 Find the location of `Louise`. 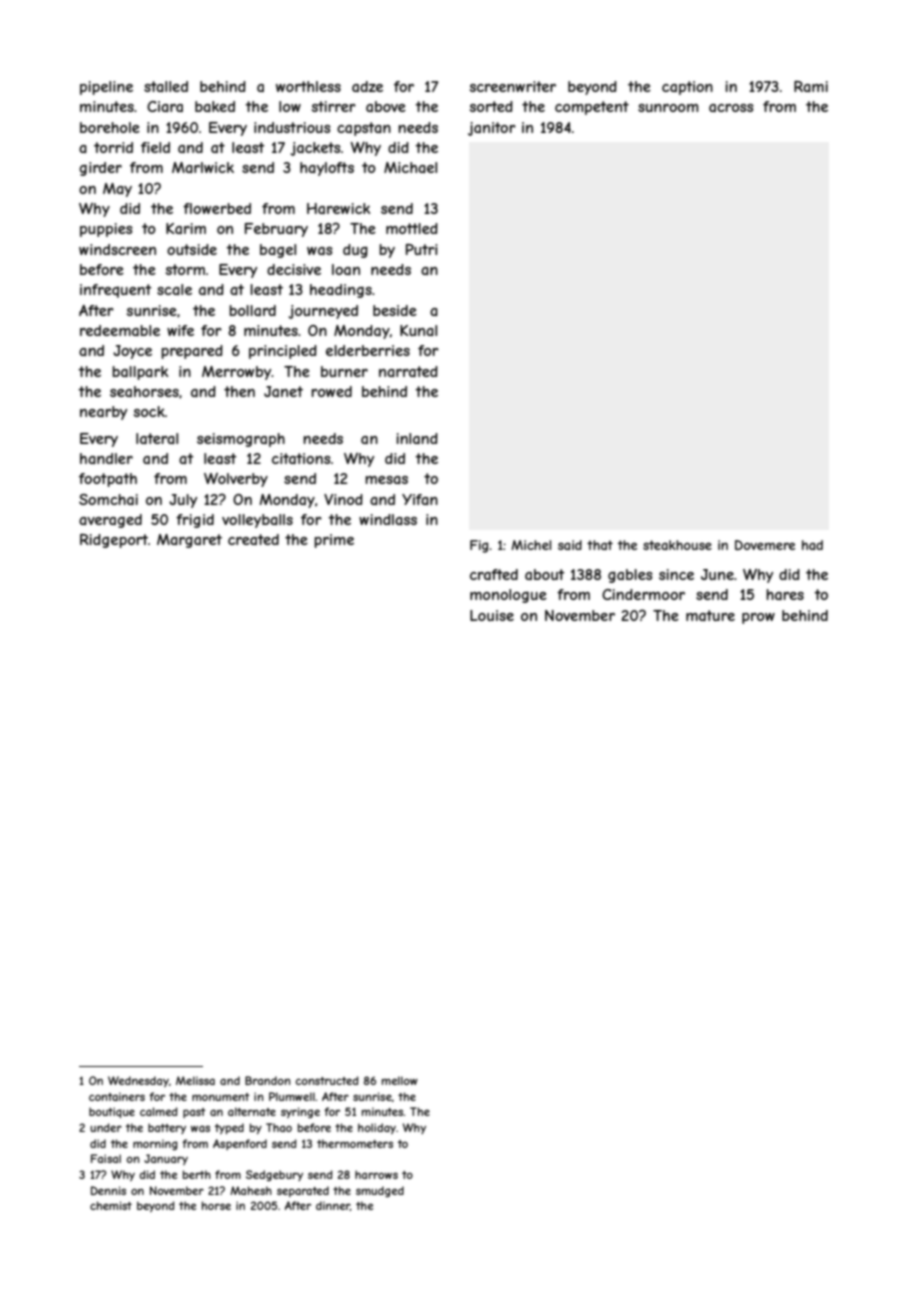

Louise is located at coordinates (492, 615).
